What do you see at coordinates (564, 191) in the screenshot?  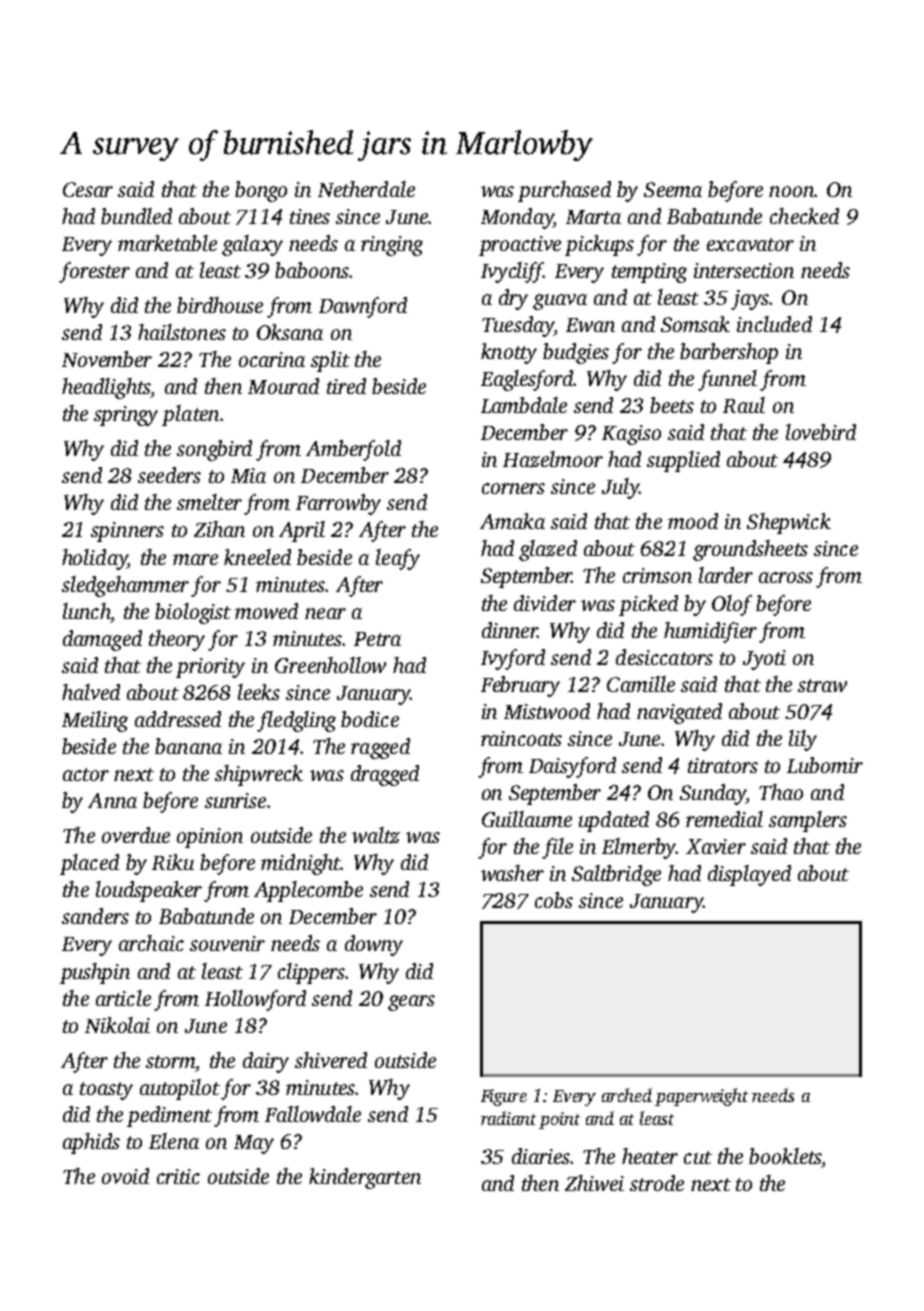 I see `purchased` at bounding box center [564, 191].
